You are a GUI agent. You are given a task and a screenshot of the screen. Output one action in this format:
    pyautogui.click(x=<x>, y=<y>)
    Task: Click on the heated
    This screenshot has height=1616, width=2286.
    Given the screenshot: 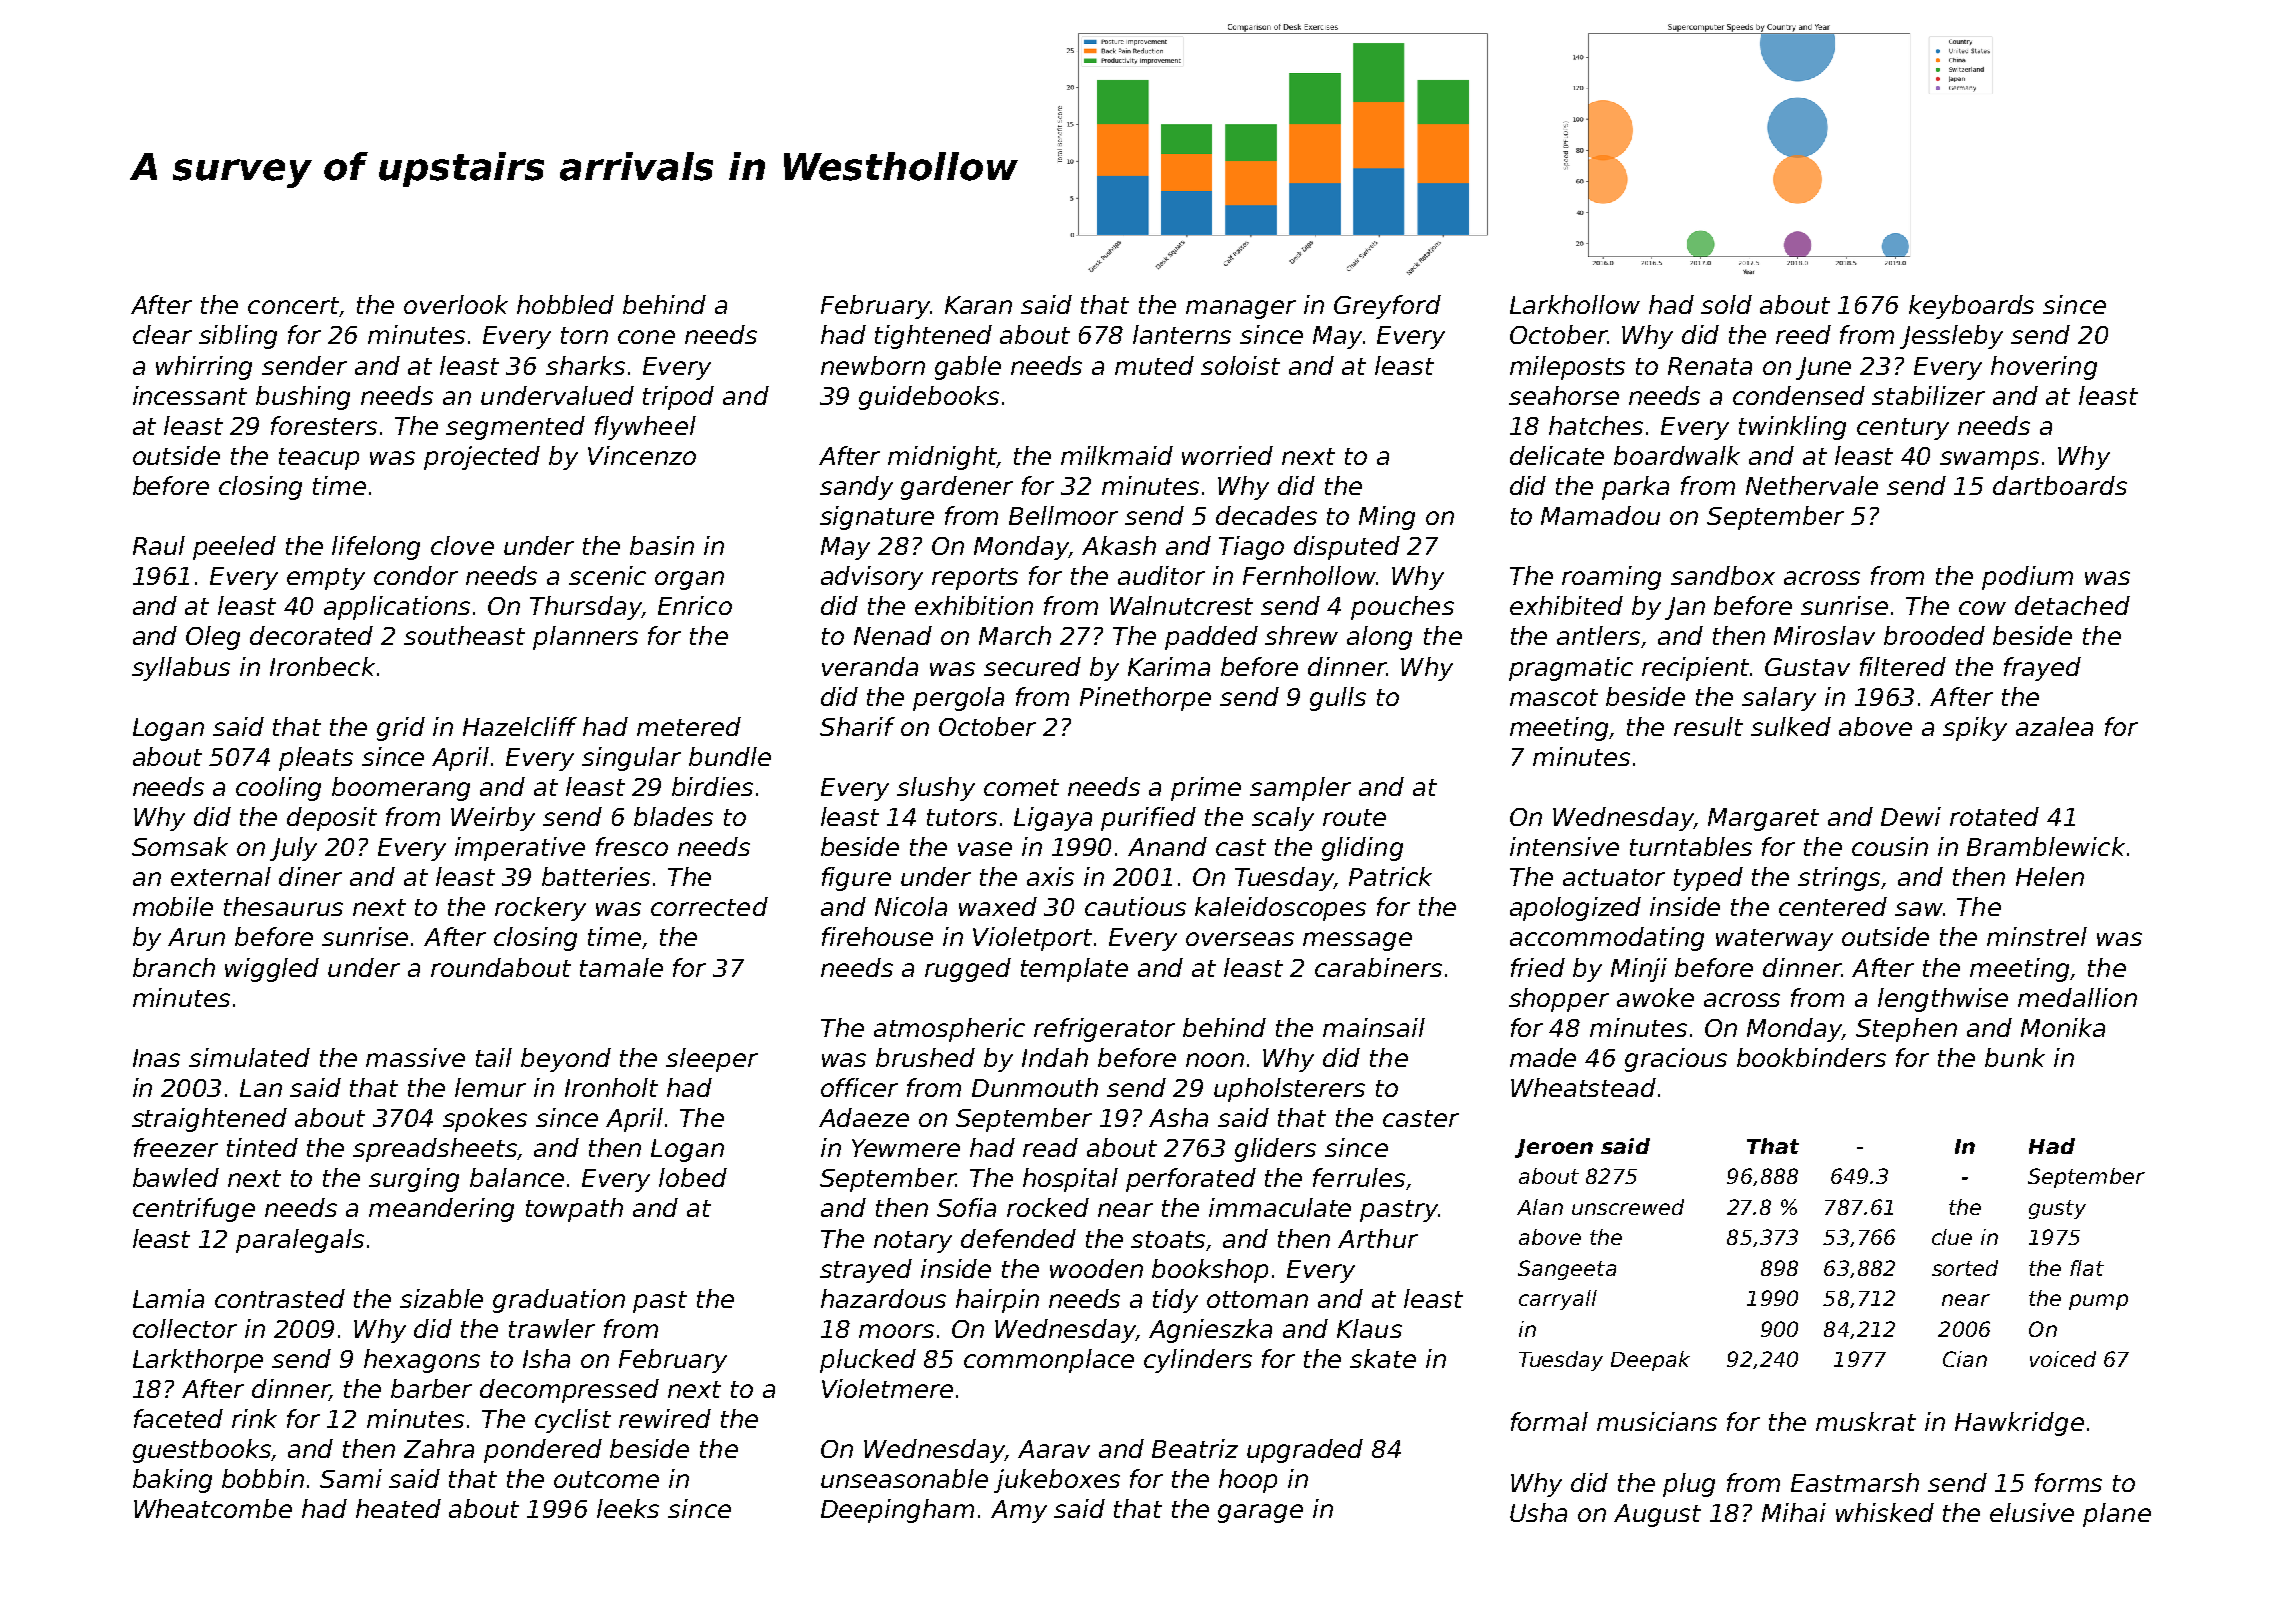 What is the action you would take?
    pyautogui.click(x=398, y=1508)
